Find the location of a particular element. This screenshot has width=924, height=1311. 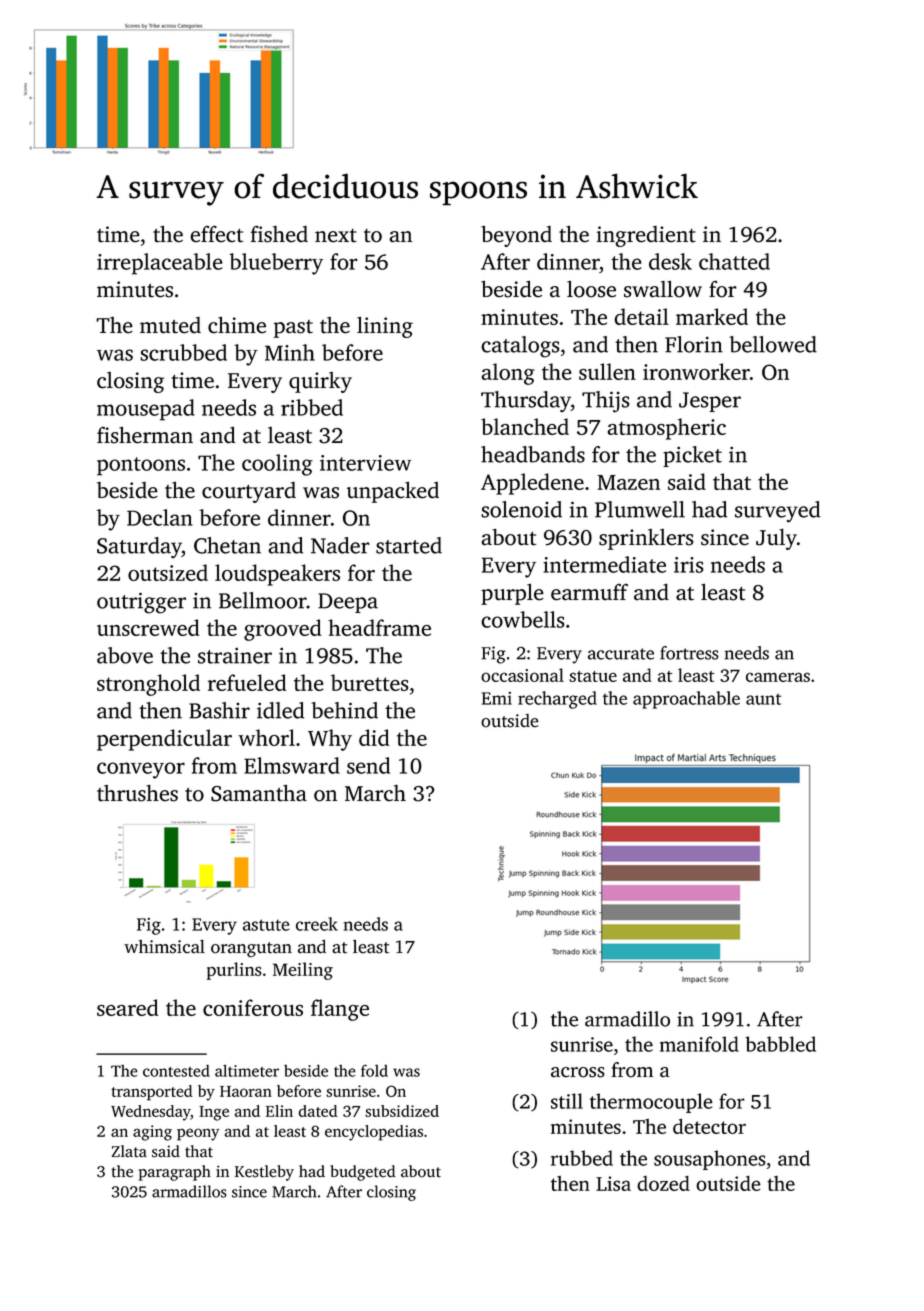

fished is located at coordinates (279, 234).
